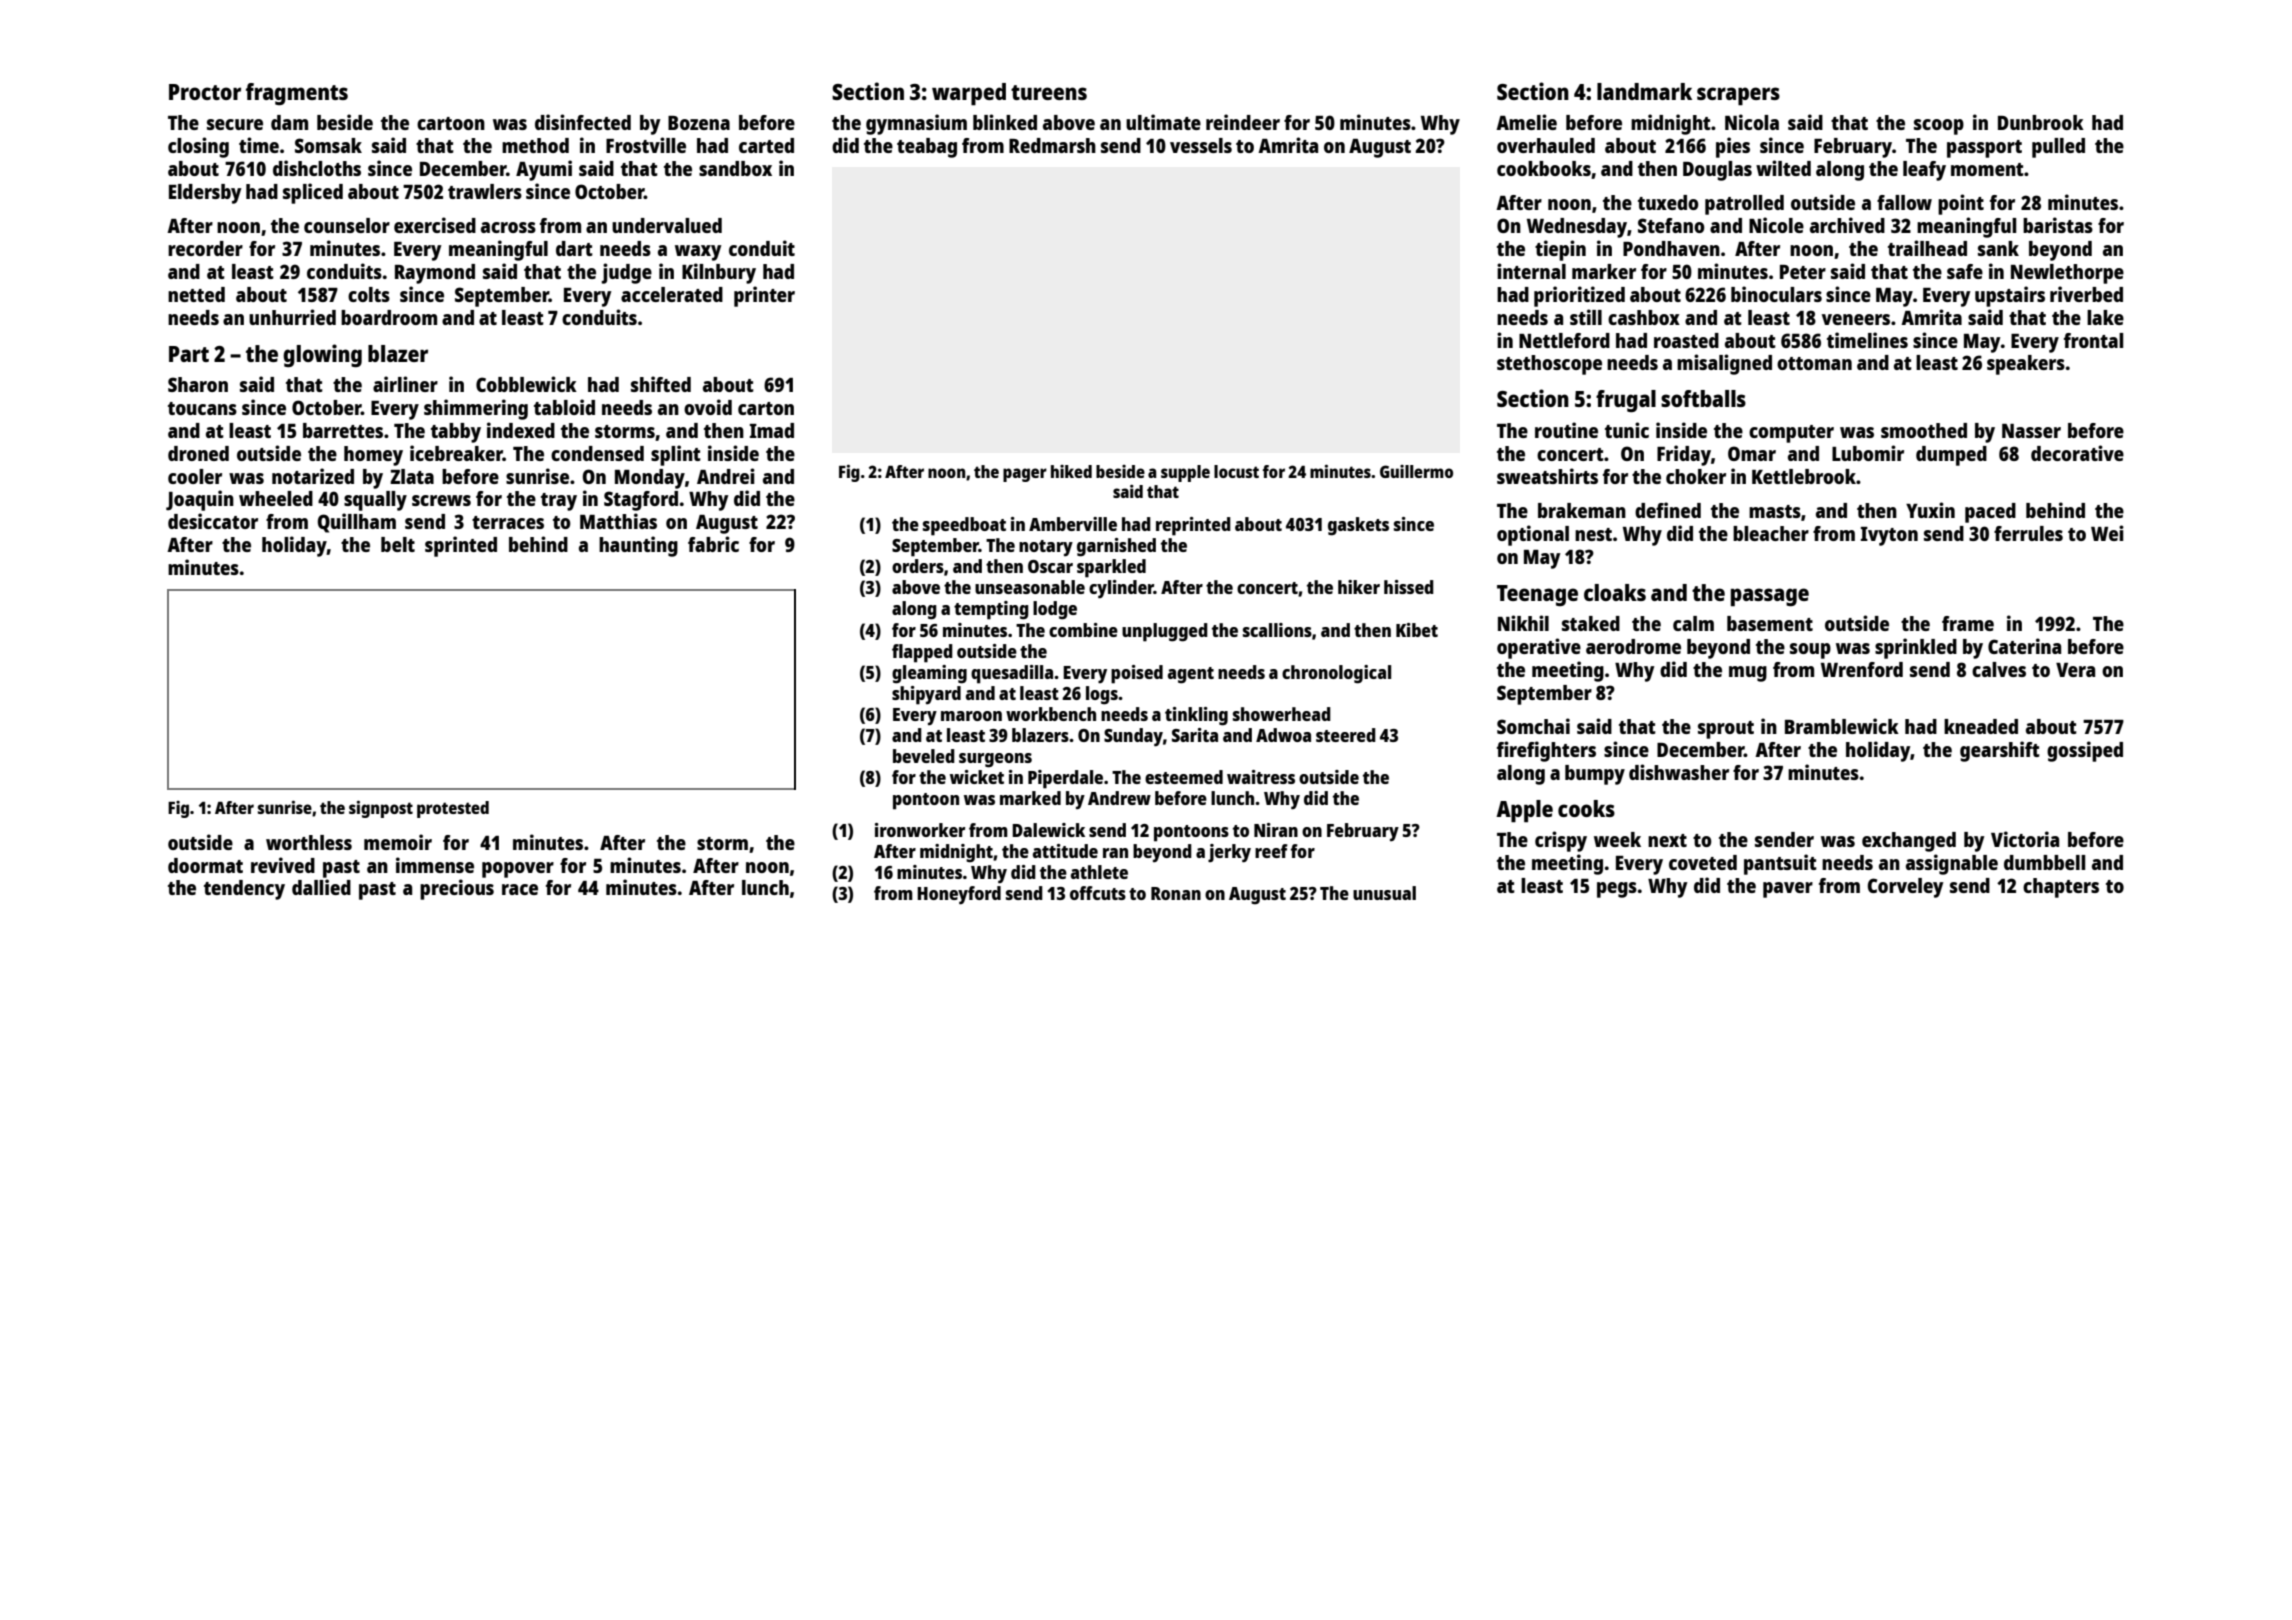 This page has width=2292, height=1620. I want to click on cooler, so click(195, 476).
